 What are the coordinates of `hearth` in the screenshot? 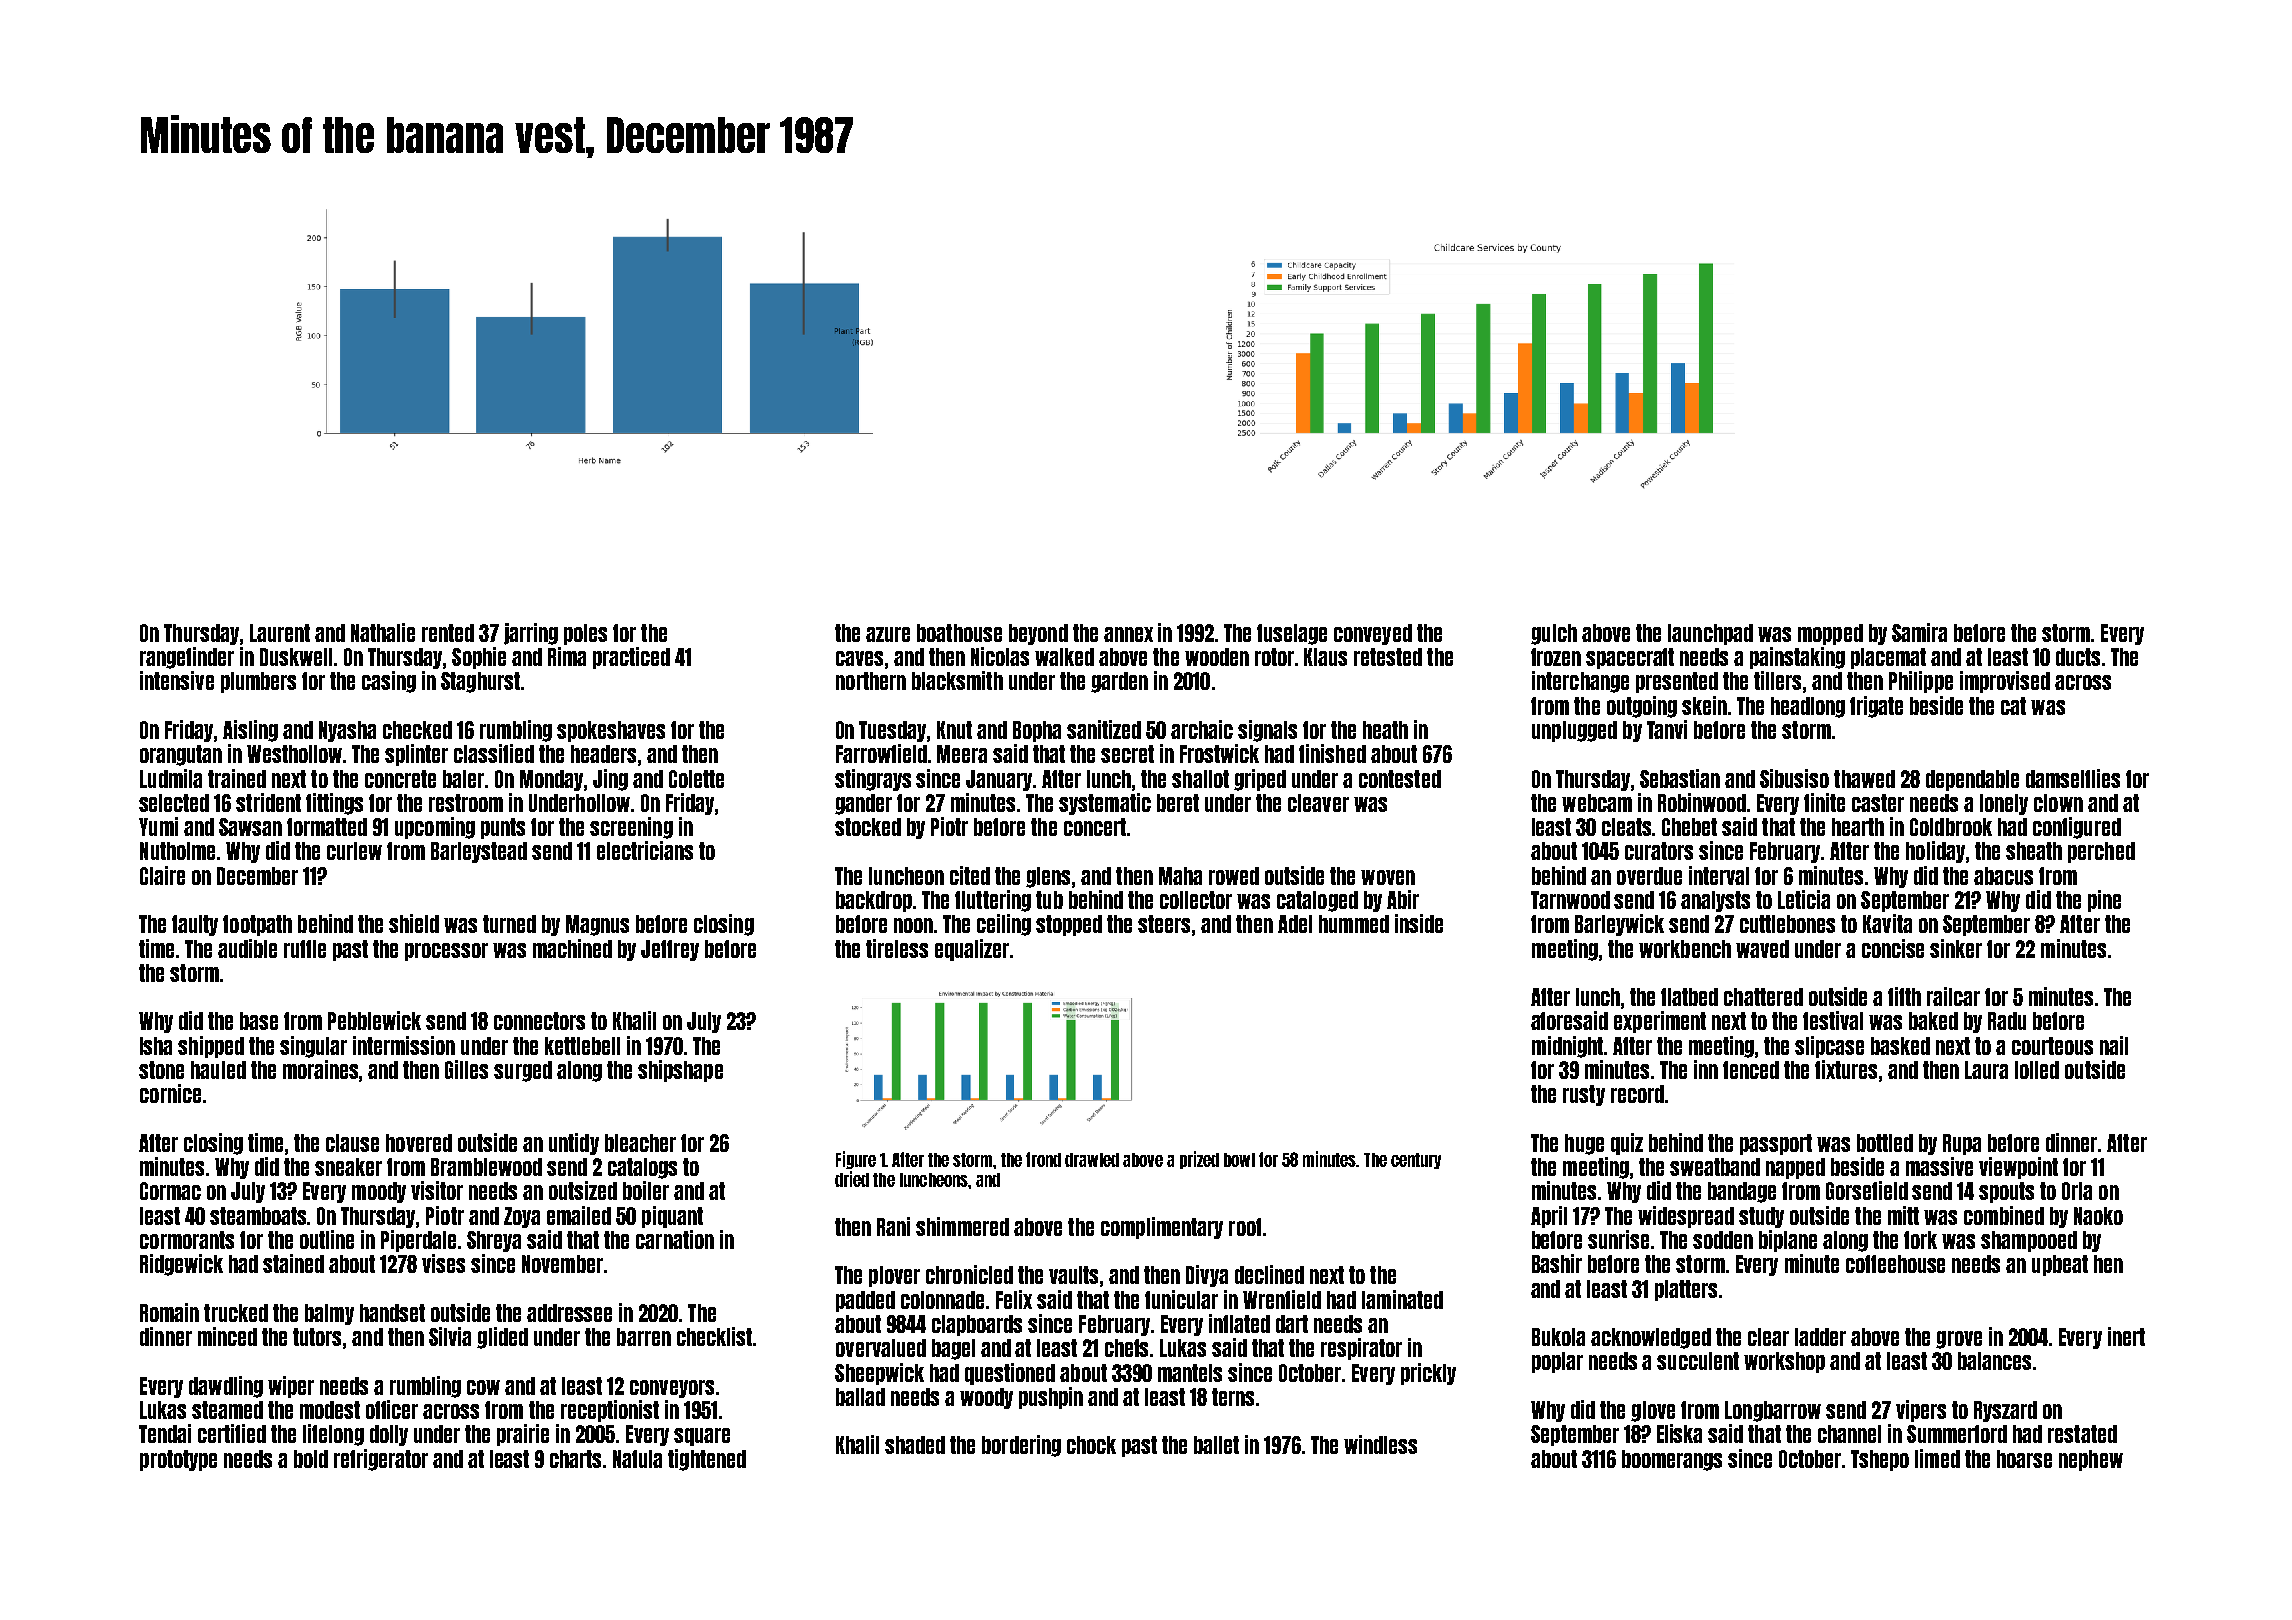 It's located at (1858, 827).
